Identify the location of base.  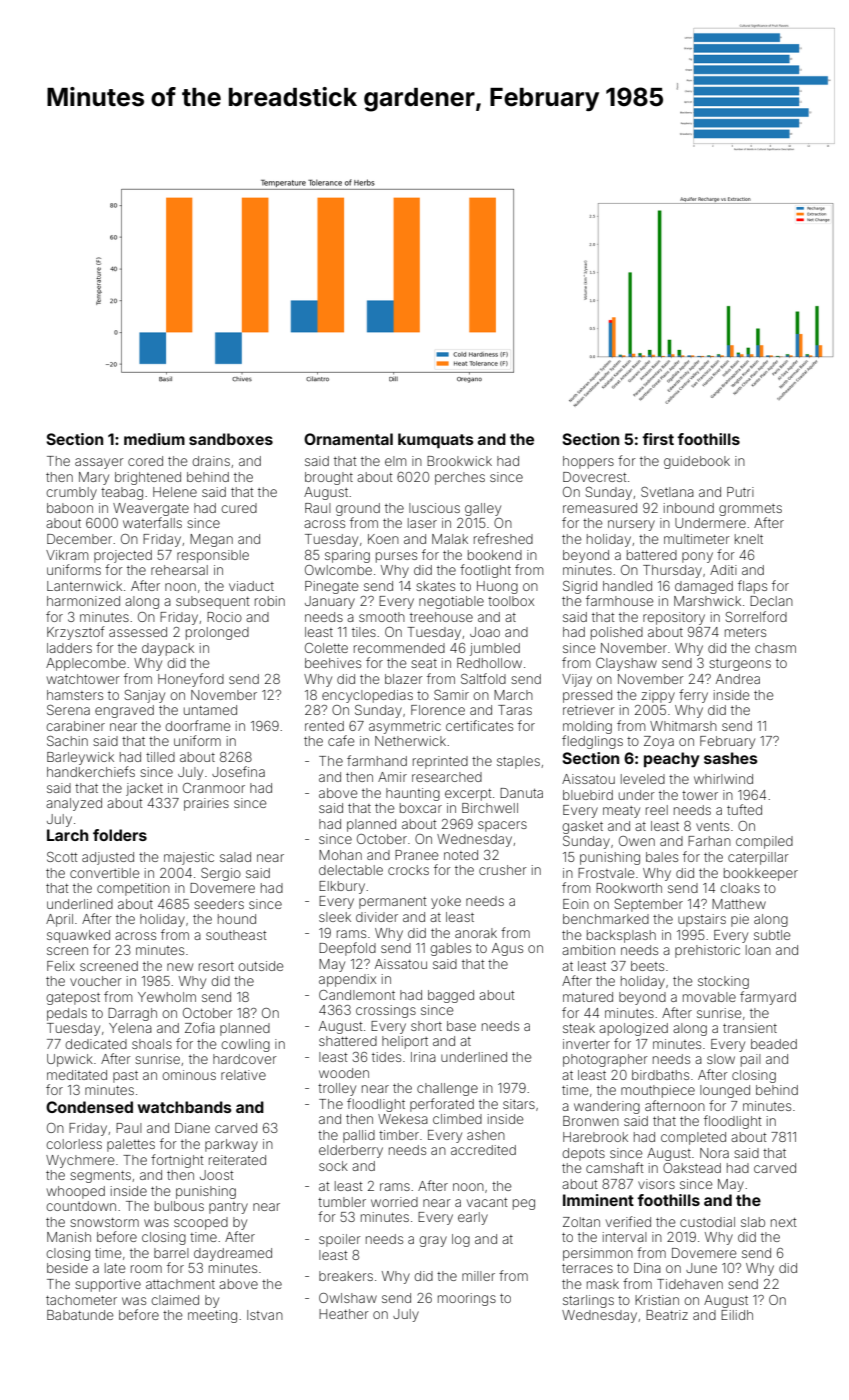
(461, 1026).
